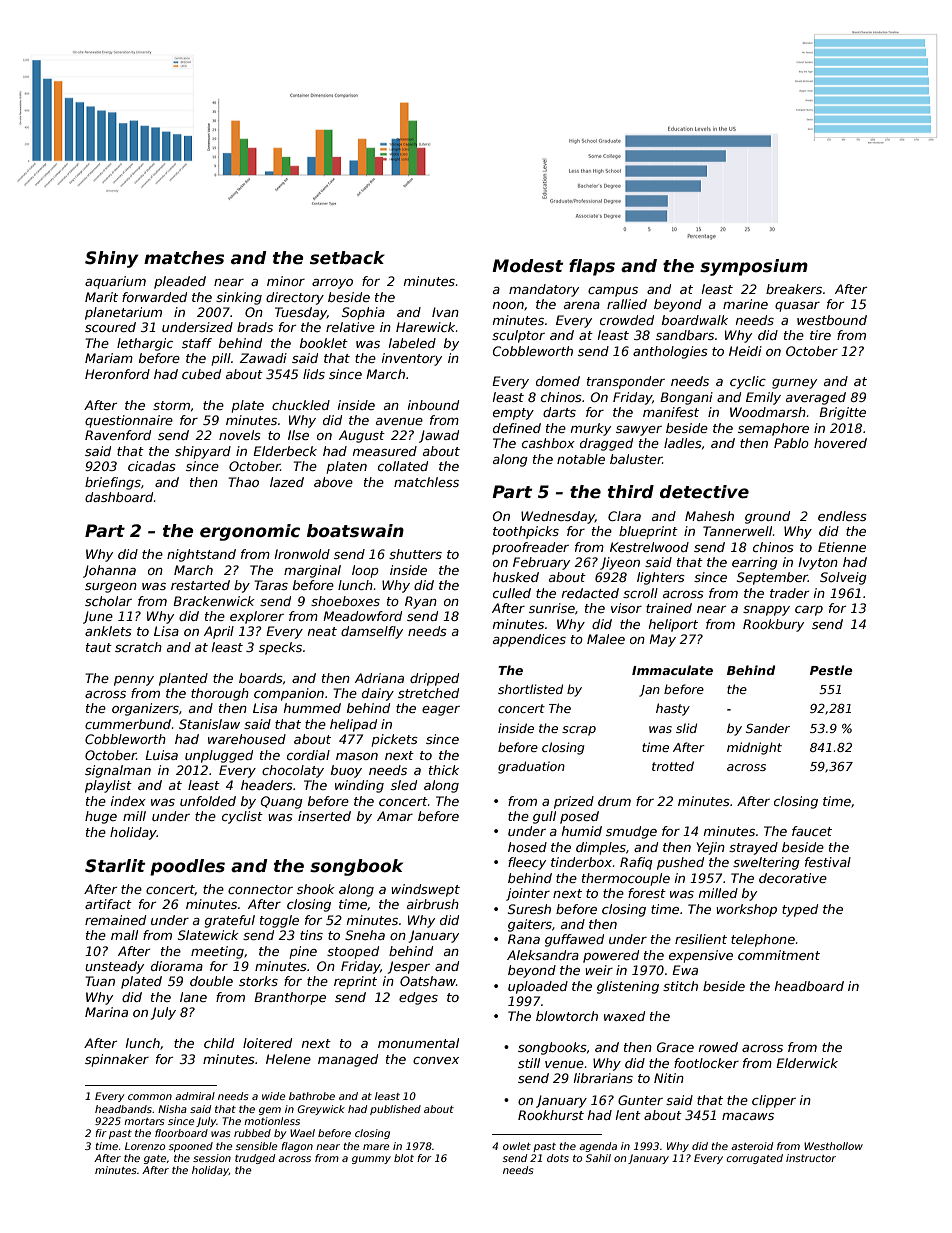 The width and height of the document is (952, 1233). Describe the element at coordinates (548, 443) in the document. I see `cashbox` at that location.
